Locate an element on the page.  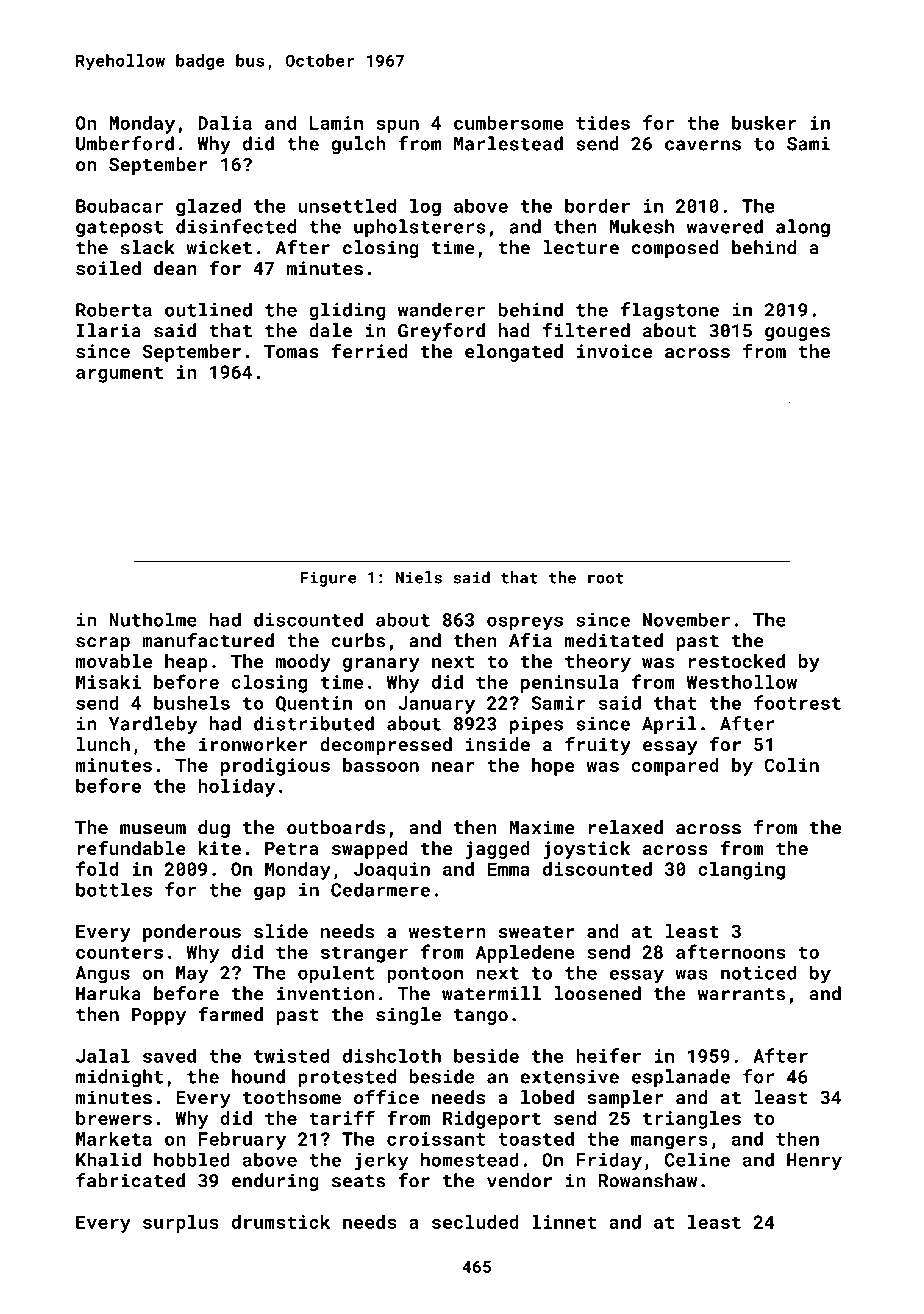
root is located at coordinates (606, 578).
